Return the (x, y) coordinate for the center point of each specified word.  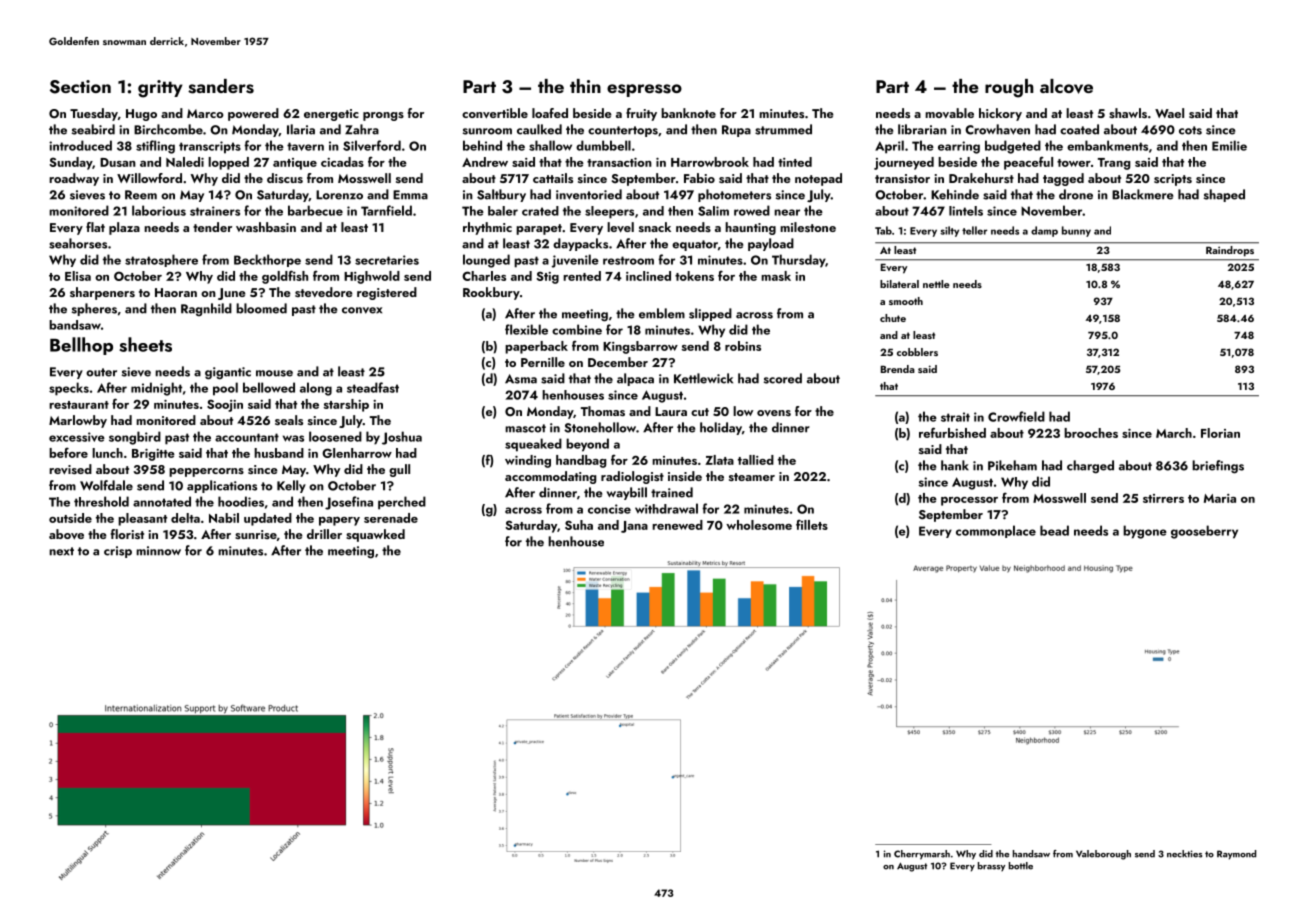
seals (289, 420)
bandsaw (75, 325)
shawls (1128, 113)
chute (893, 318)
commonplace (996, 531)
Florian (1220, 433)
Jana (634, 527)
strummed (783, 129)
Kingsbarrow (640, 347)
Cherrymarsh (922, 855)
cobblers (917, 352)
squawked (375, 535)
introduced (80, 145)
